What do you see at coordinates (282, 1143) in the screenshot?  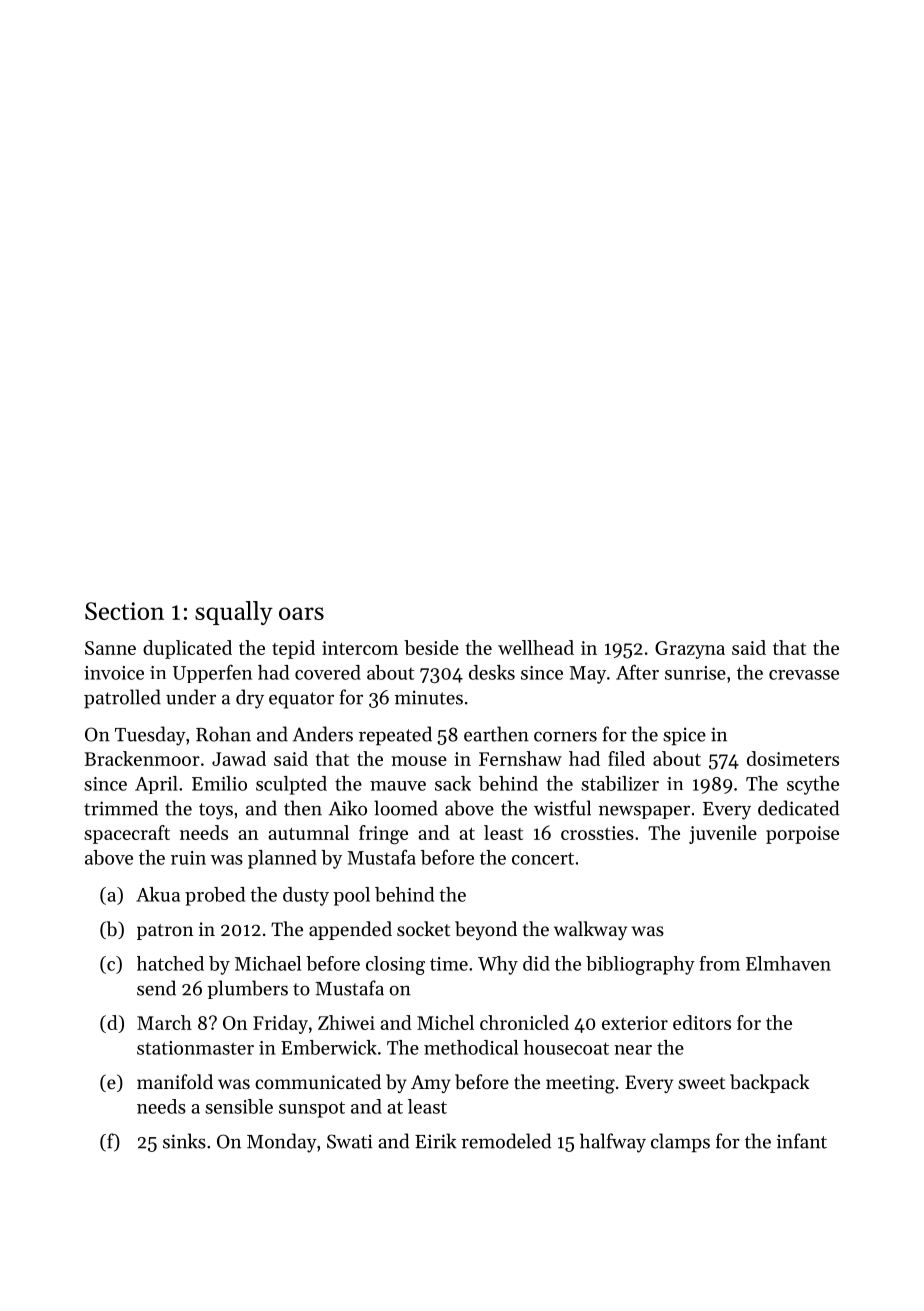 I see `Monday` at bounding box center [282, 1143].
